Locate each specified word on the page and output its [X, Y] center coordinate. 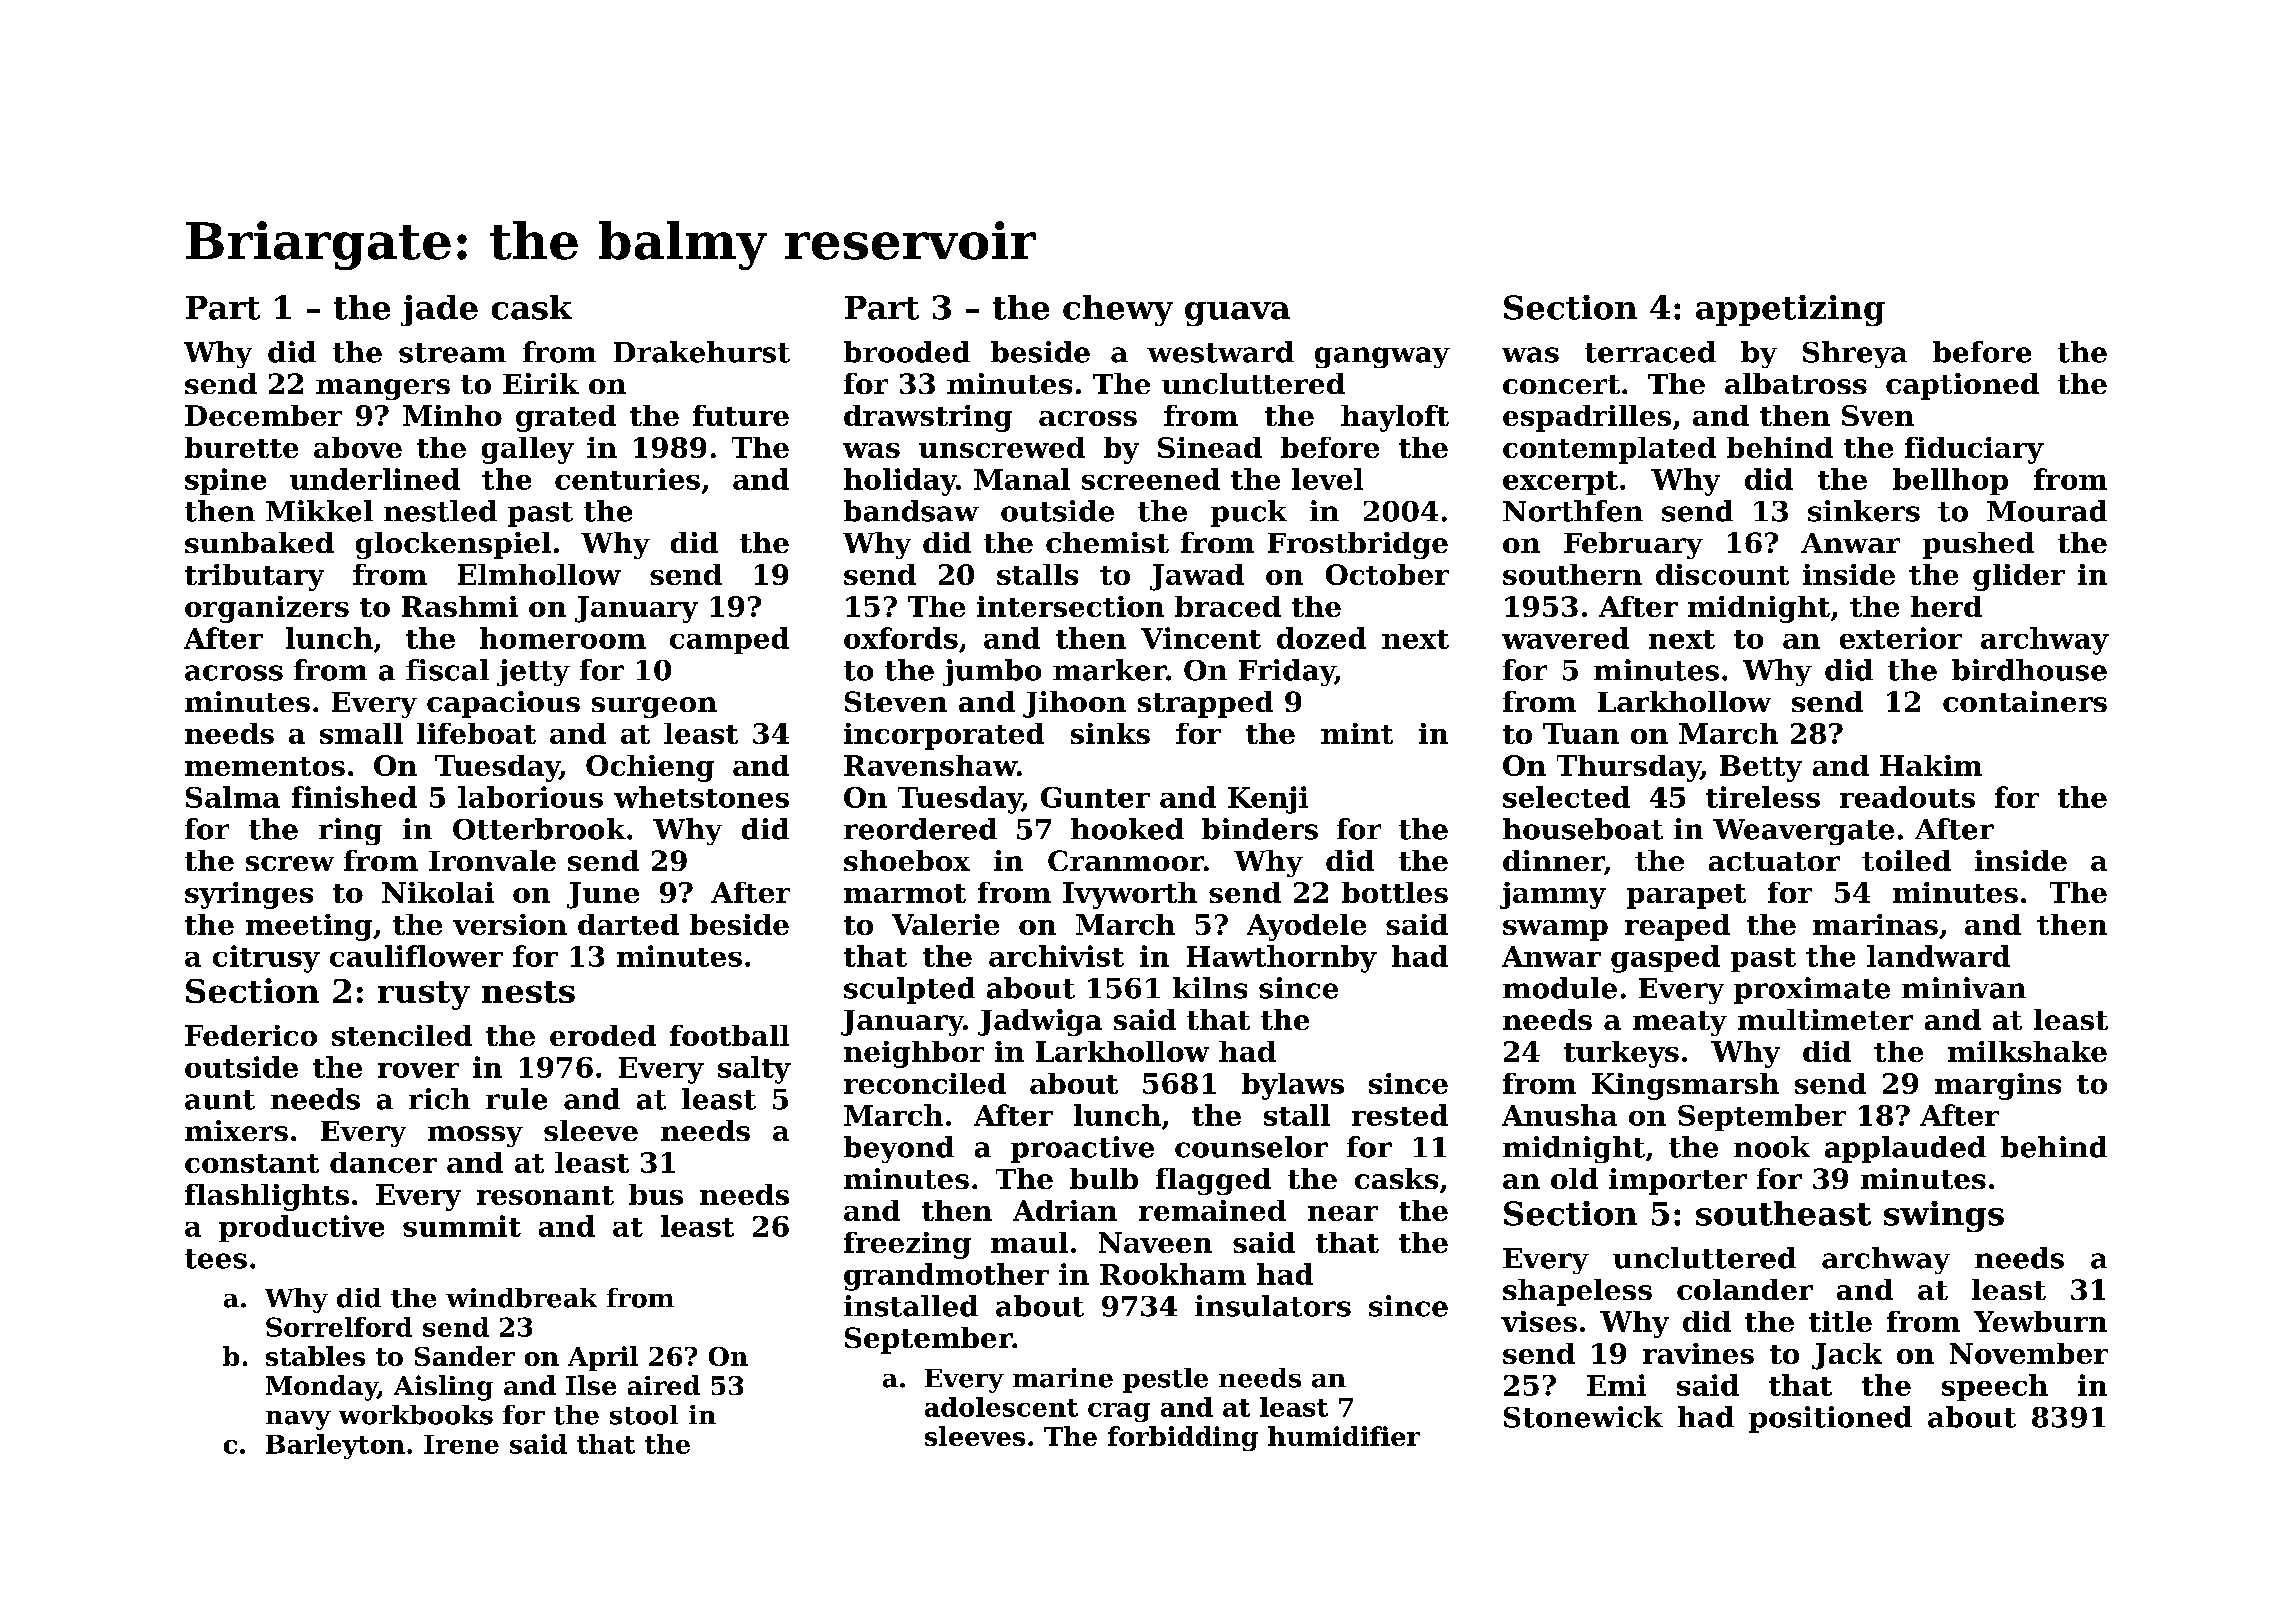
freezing [907, 1245]
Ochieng [650, 768]
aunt [220, 1100]
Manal [1022, 479]
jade [439, 310]
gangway [1382, 357]
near [1343, 1213]
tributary [254, 577]
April [603, 1358]
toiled [1906, 860]
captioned [1962, 386]
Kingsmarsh [1685, 1086]
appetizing [1790, 310]
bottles [1395, 892]
